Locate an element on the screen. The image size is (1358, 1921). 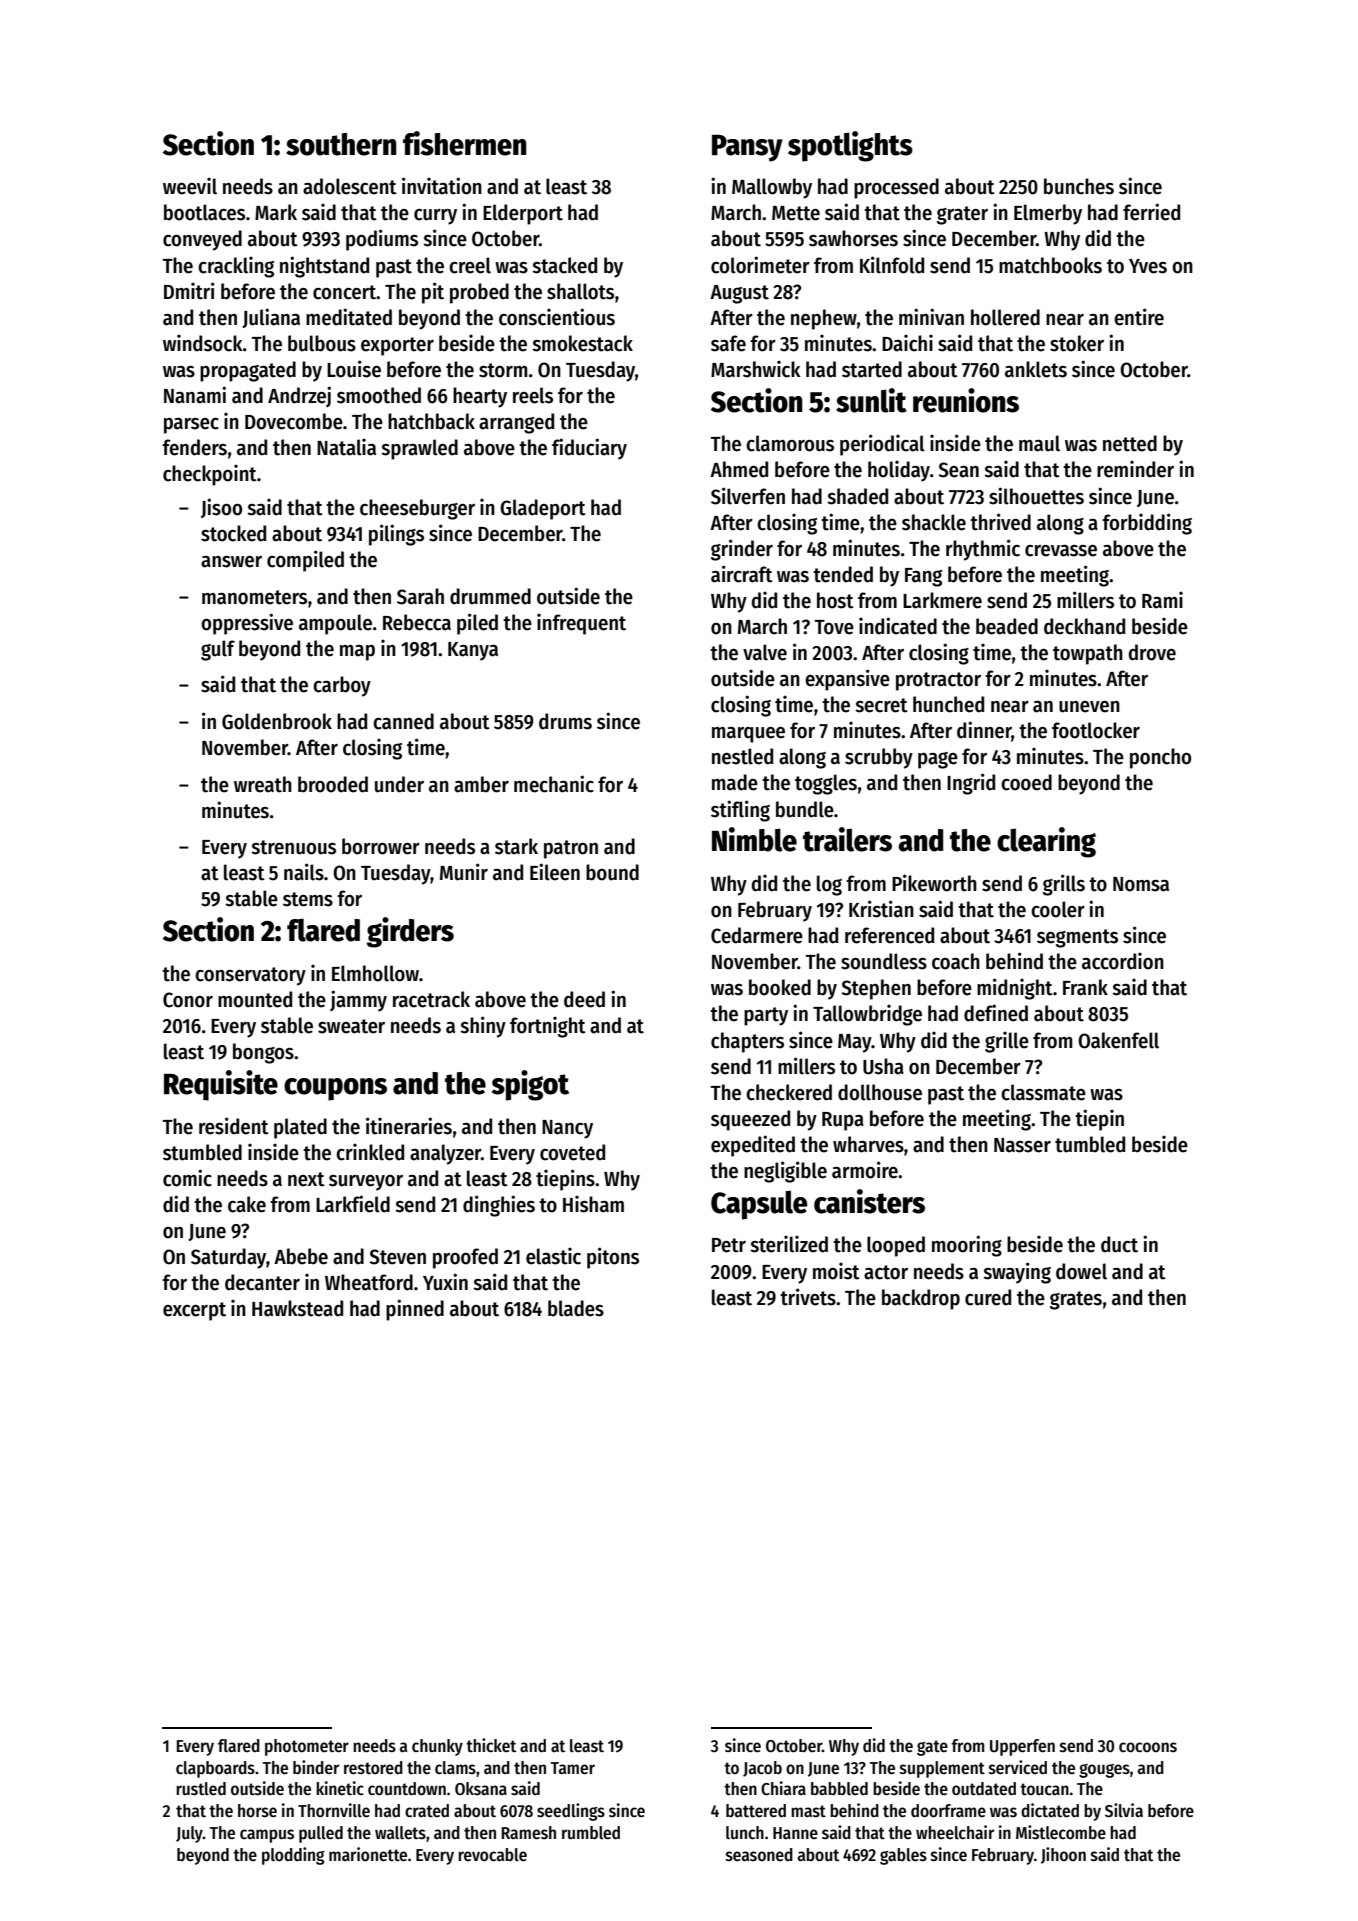
plodding is located at coordinates (293, 1856).
